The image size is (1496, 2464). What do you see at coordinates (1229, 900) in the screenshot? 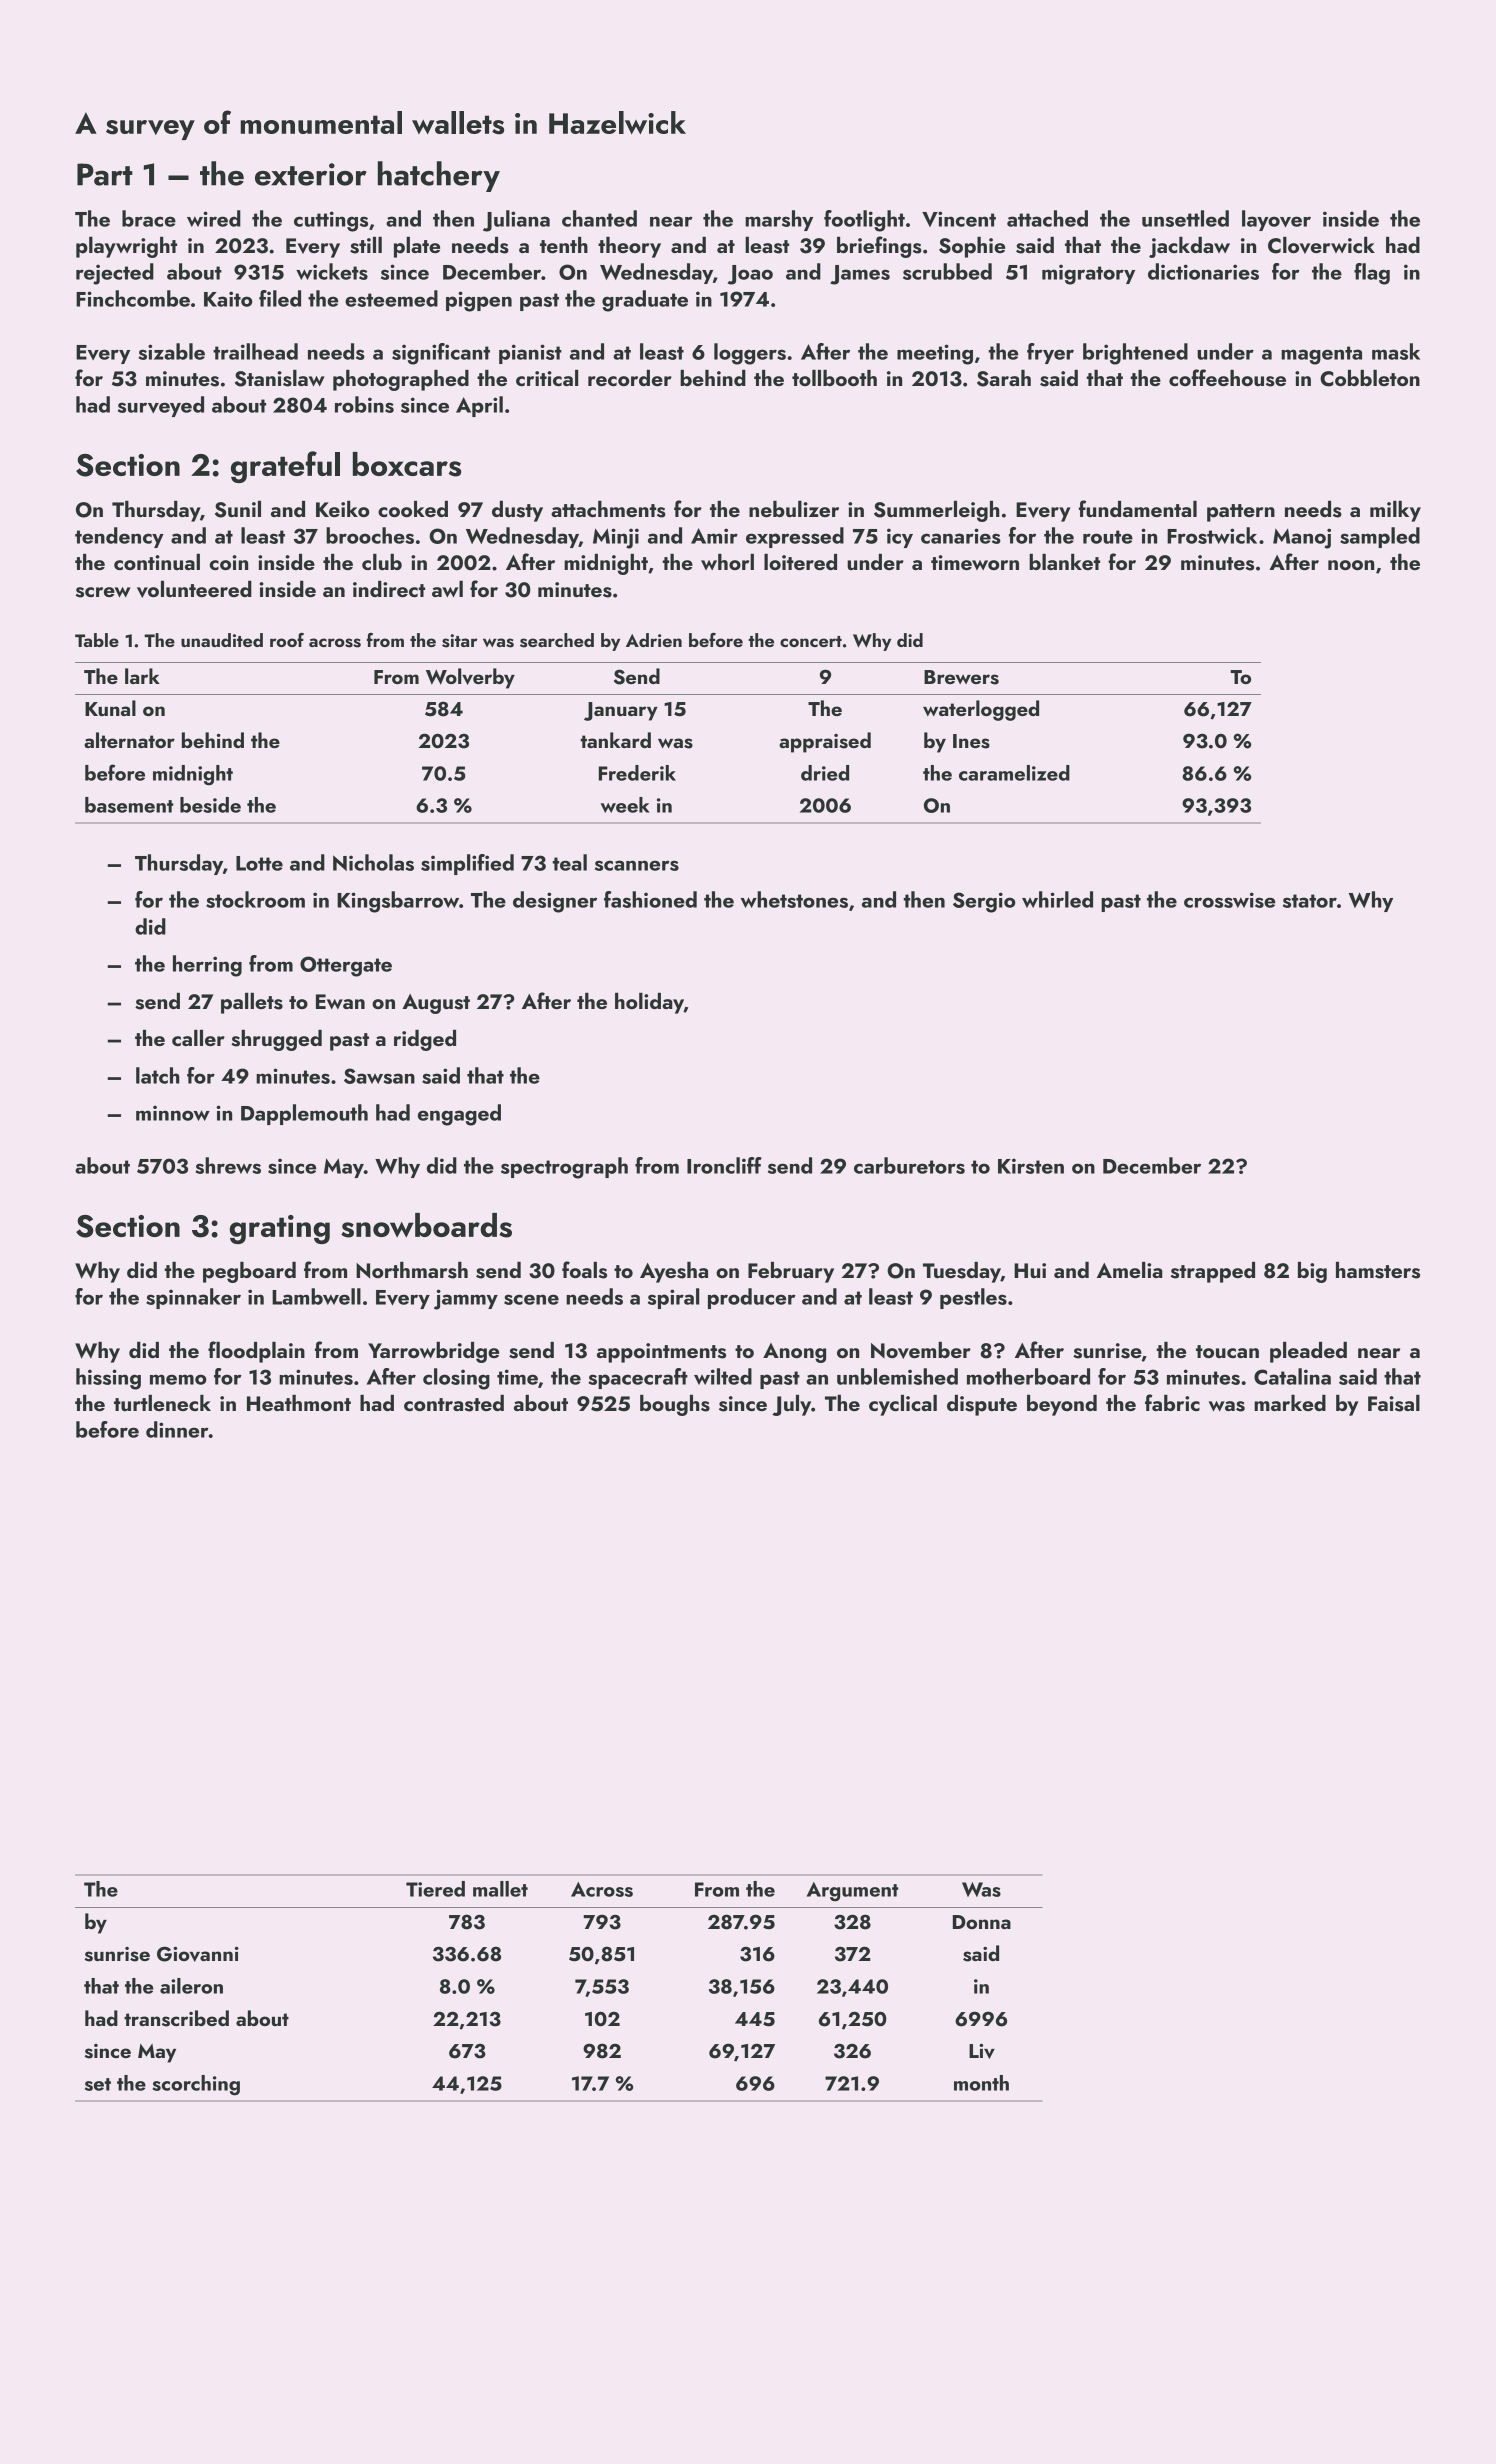
I see `crosswise` at bounding box center [1229, 900].
